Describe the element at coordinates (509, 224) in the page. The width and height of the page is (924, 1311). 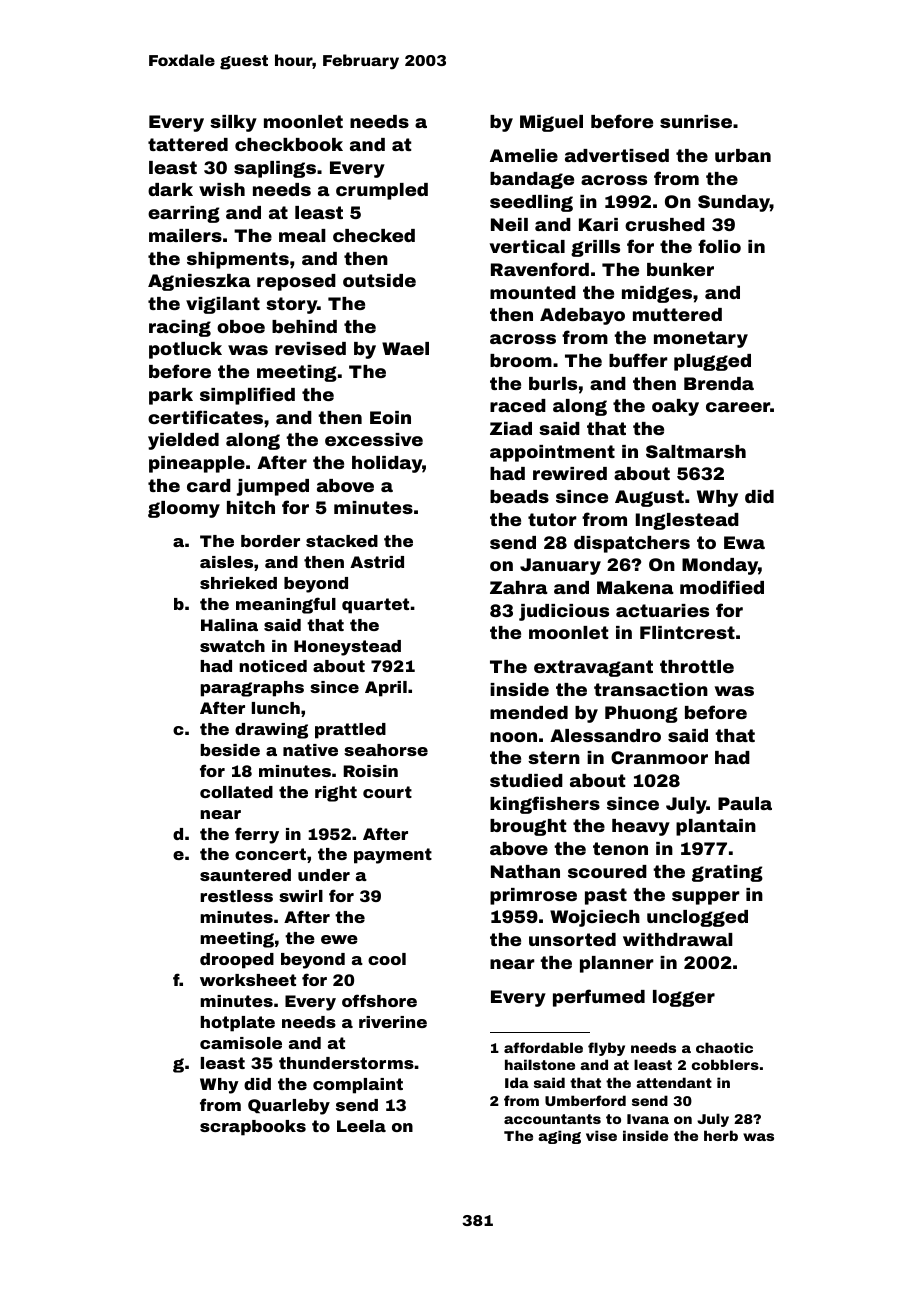
I see `Neil` at that location.
